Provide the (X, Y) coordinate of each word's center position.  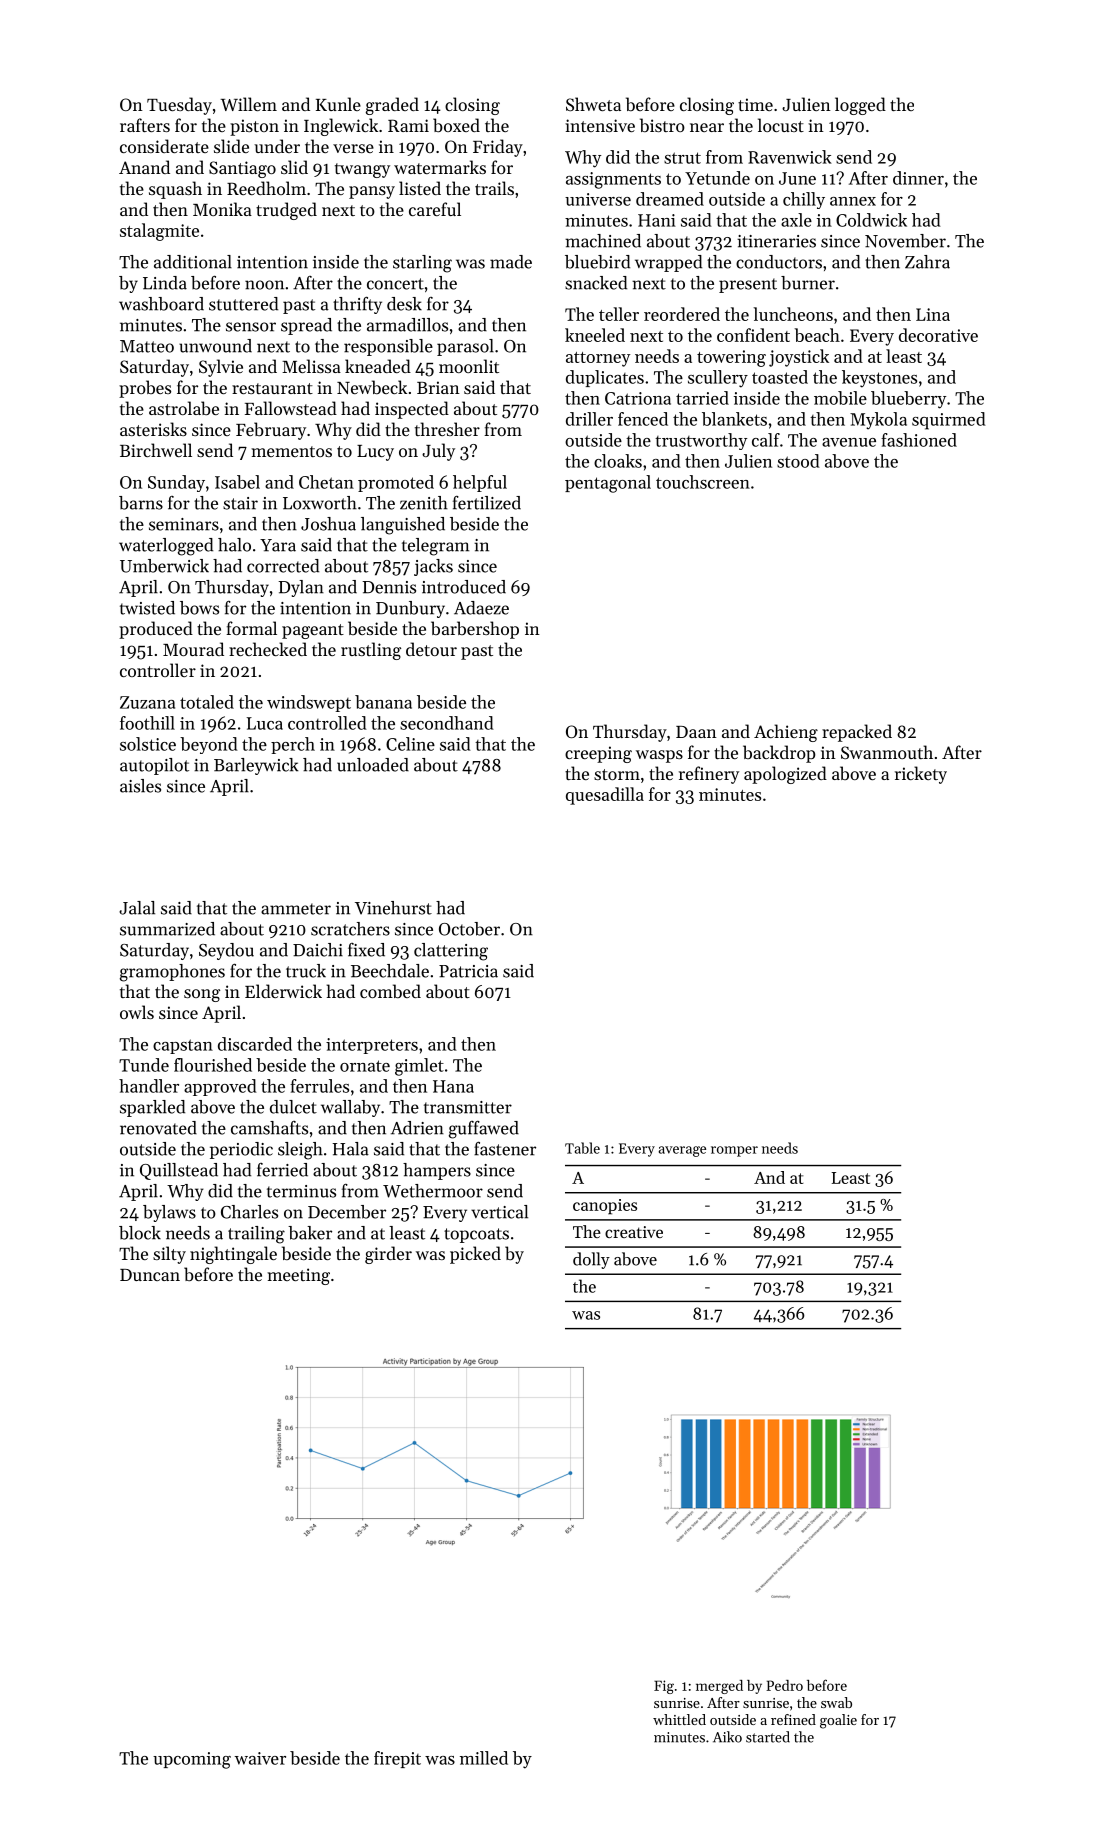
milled (484, 1758)
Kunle (338, 104)
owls (137, 1012)
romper (734, 1151)
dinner (918, 178)
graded (392, 106)
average (682, 1151)
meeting (298, 1276)
